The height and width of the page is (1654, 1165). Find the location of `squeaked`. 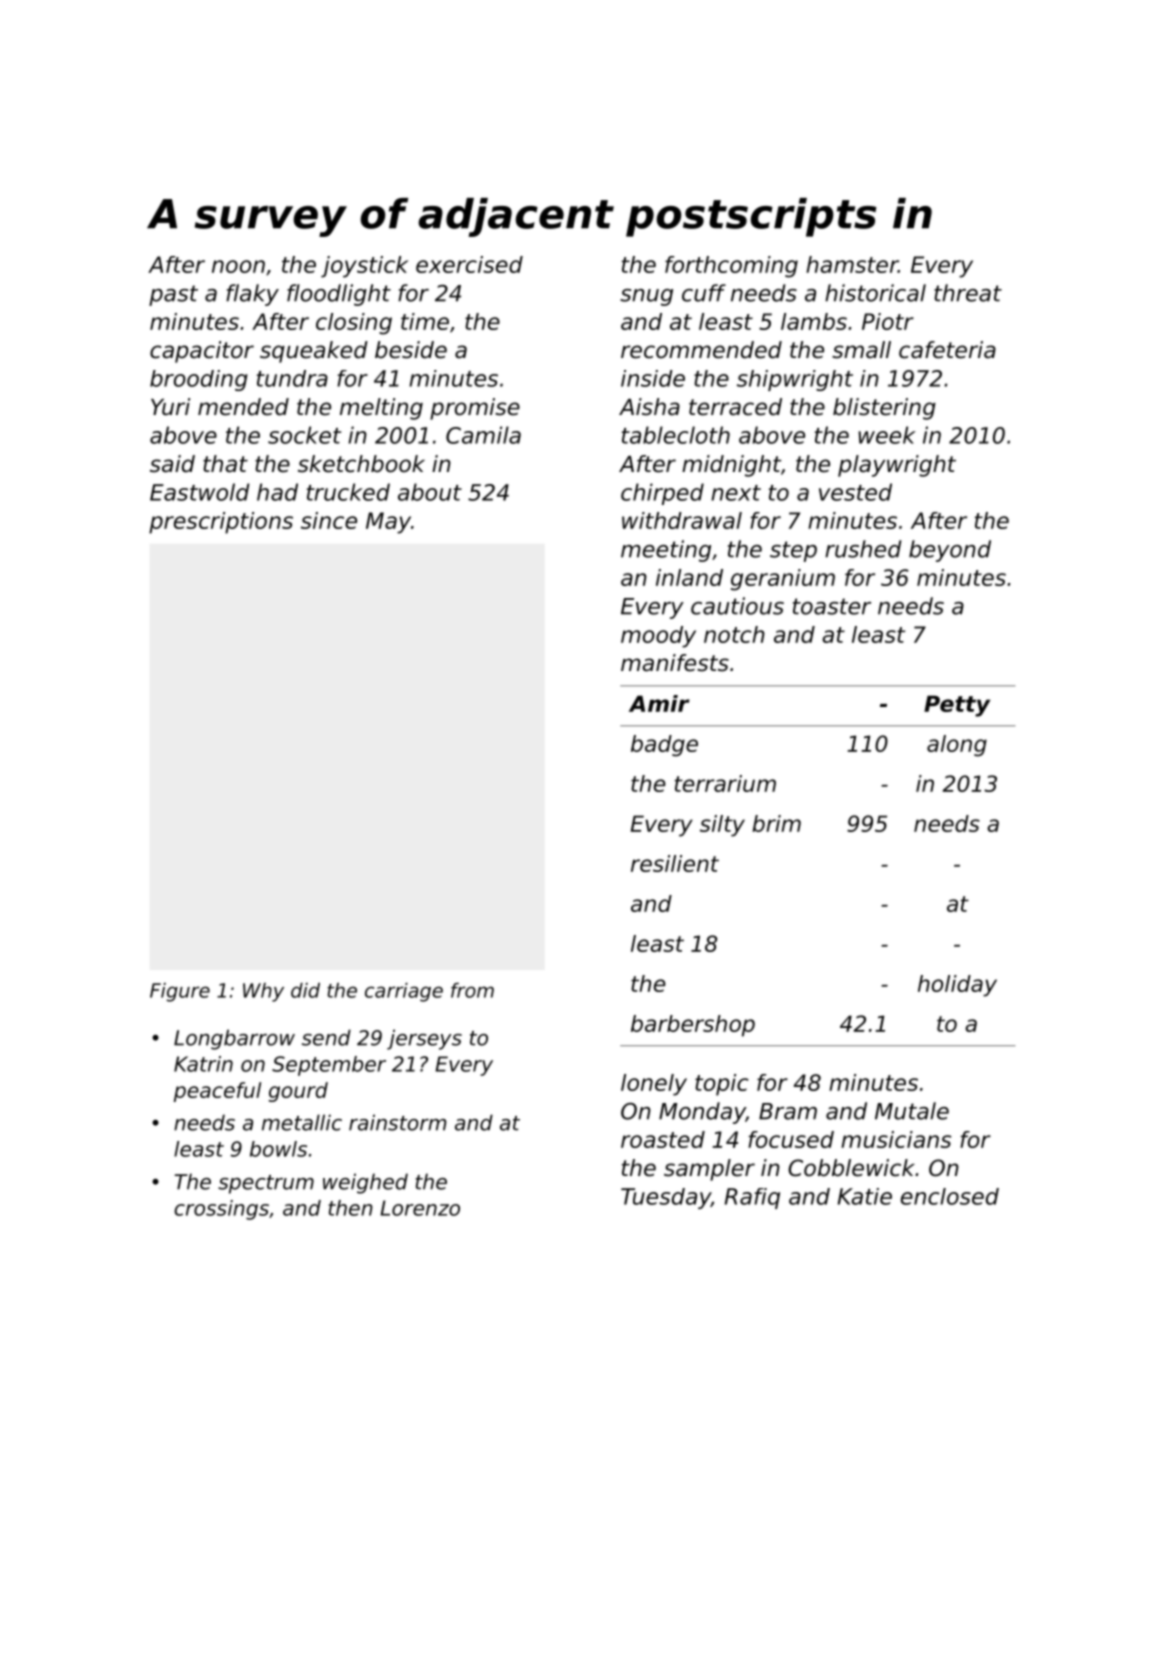

squeaked is located at coordinates (314, 352).
